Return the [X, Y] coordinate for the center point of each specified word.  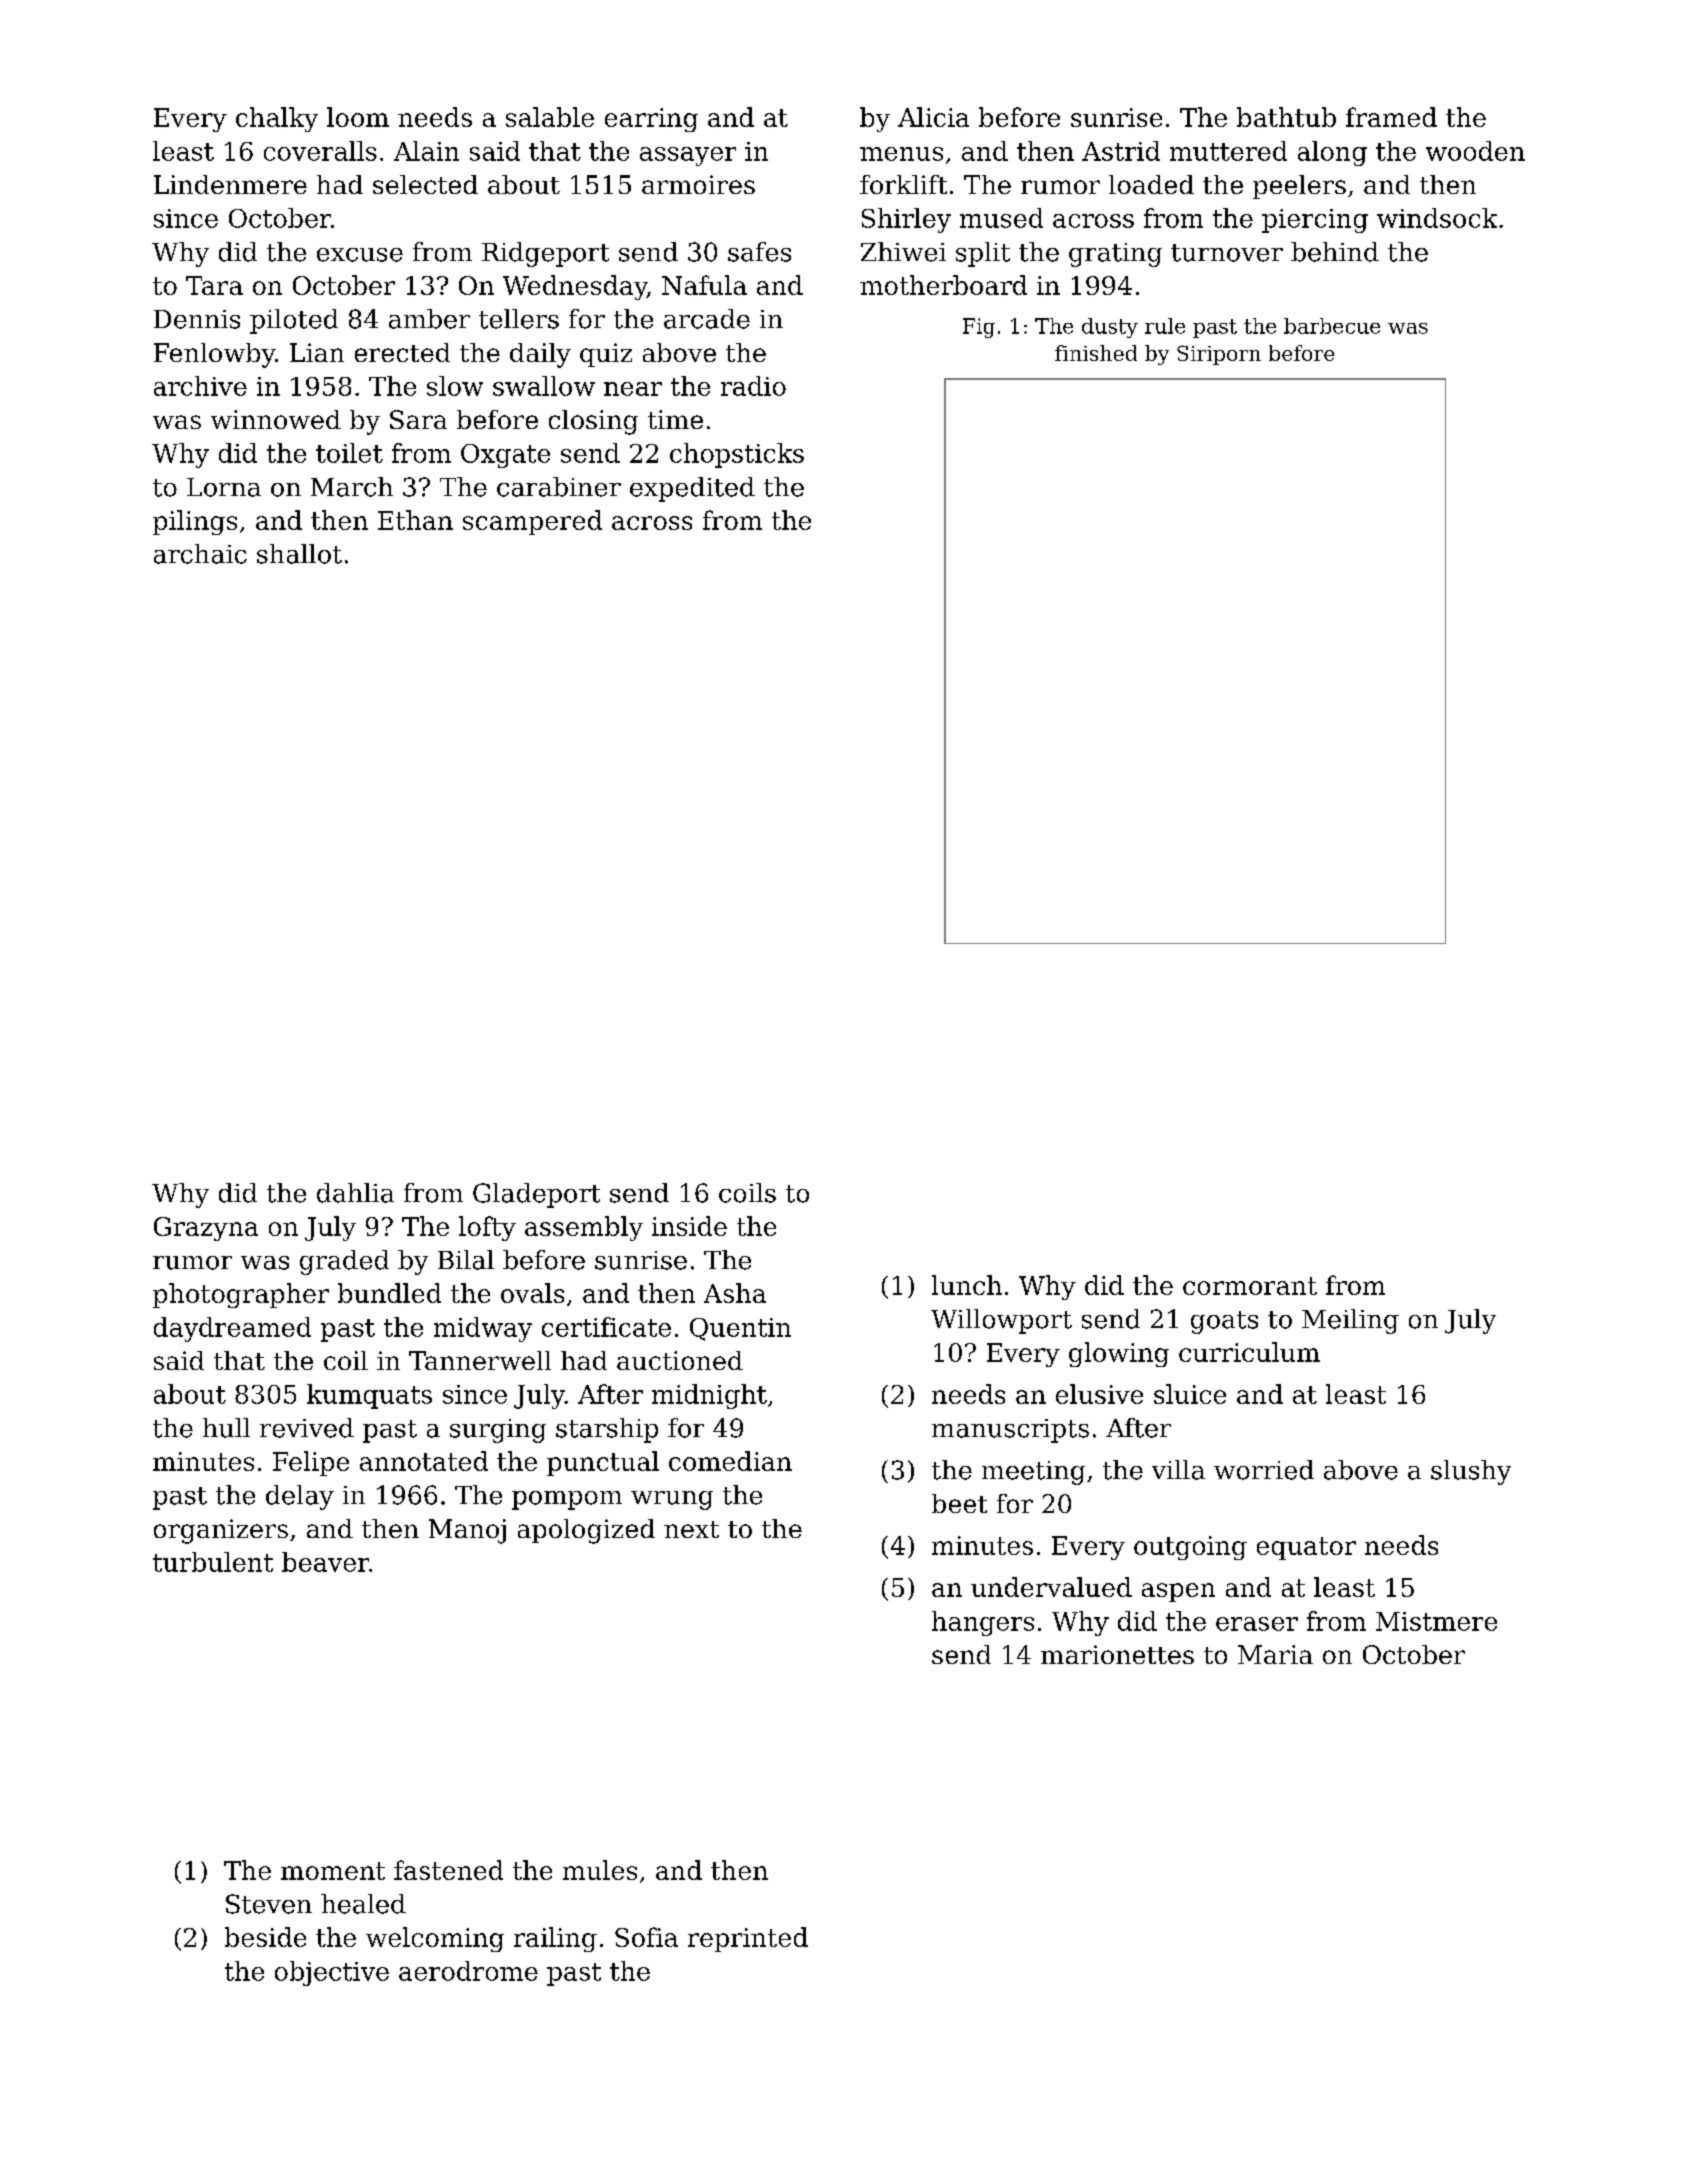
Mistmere [1436, 1621]
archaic [200, 554]
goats [1224, 1322]
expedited [692, 489]
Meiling [1350, 1321]
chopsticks [737, 455]
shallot [299, 554]
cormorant [1250, 1286]
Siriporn [1219, 355]
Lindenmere [230, 184]
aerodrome [468, 1971]
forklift [903, 184]
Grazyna [206, 1229]
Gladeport [536, 1195]
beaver [325, 1562]
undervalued [1051, 1587]
